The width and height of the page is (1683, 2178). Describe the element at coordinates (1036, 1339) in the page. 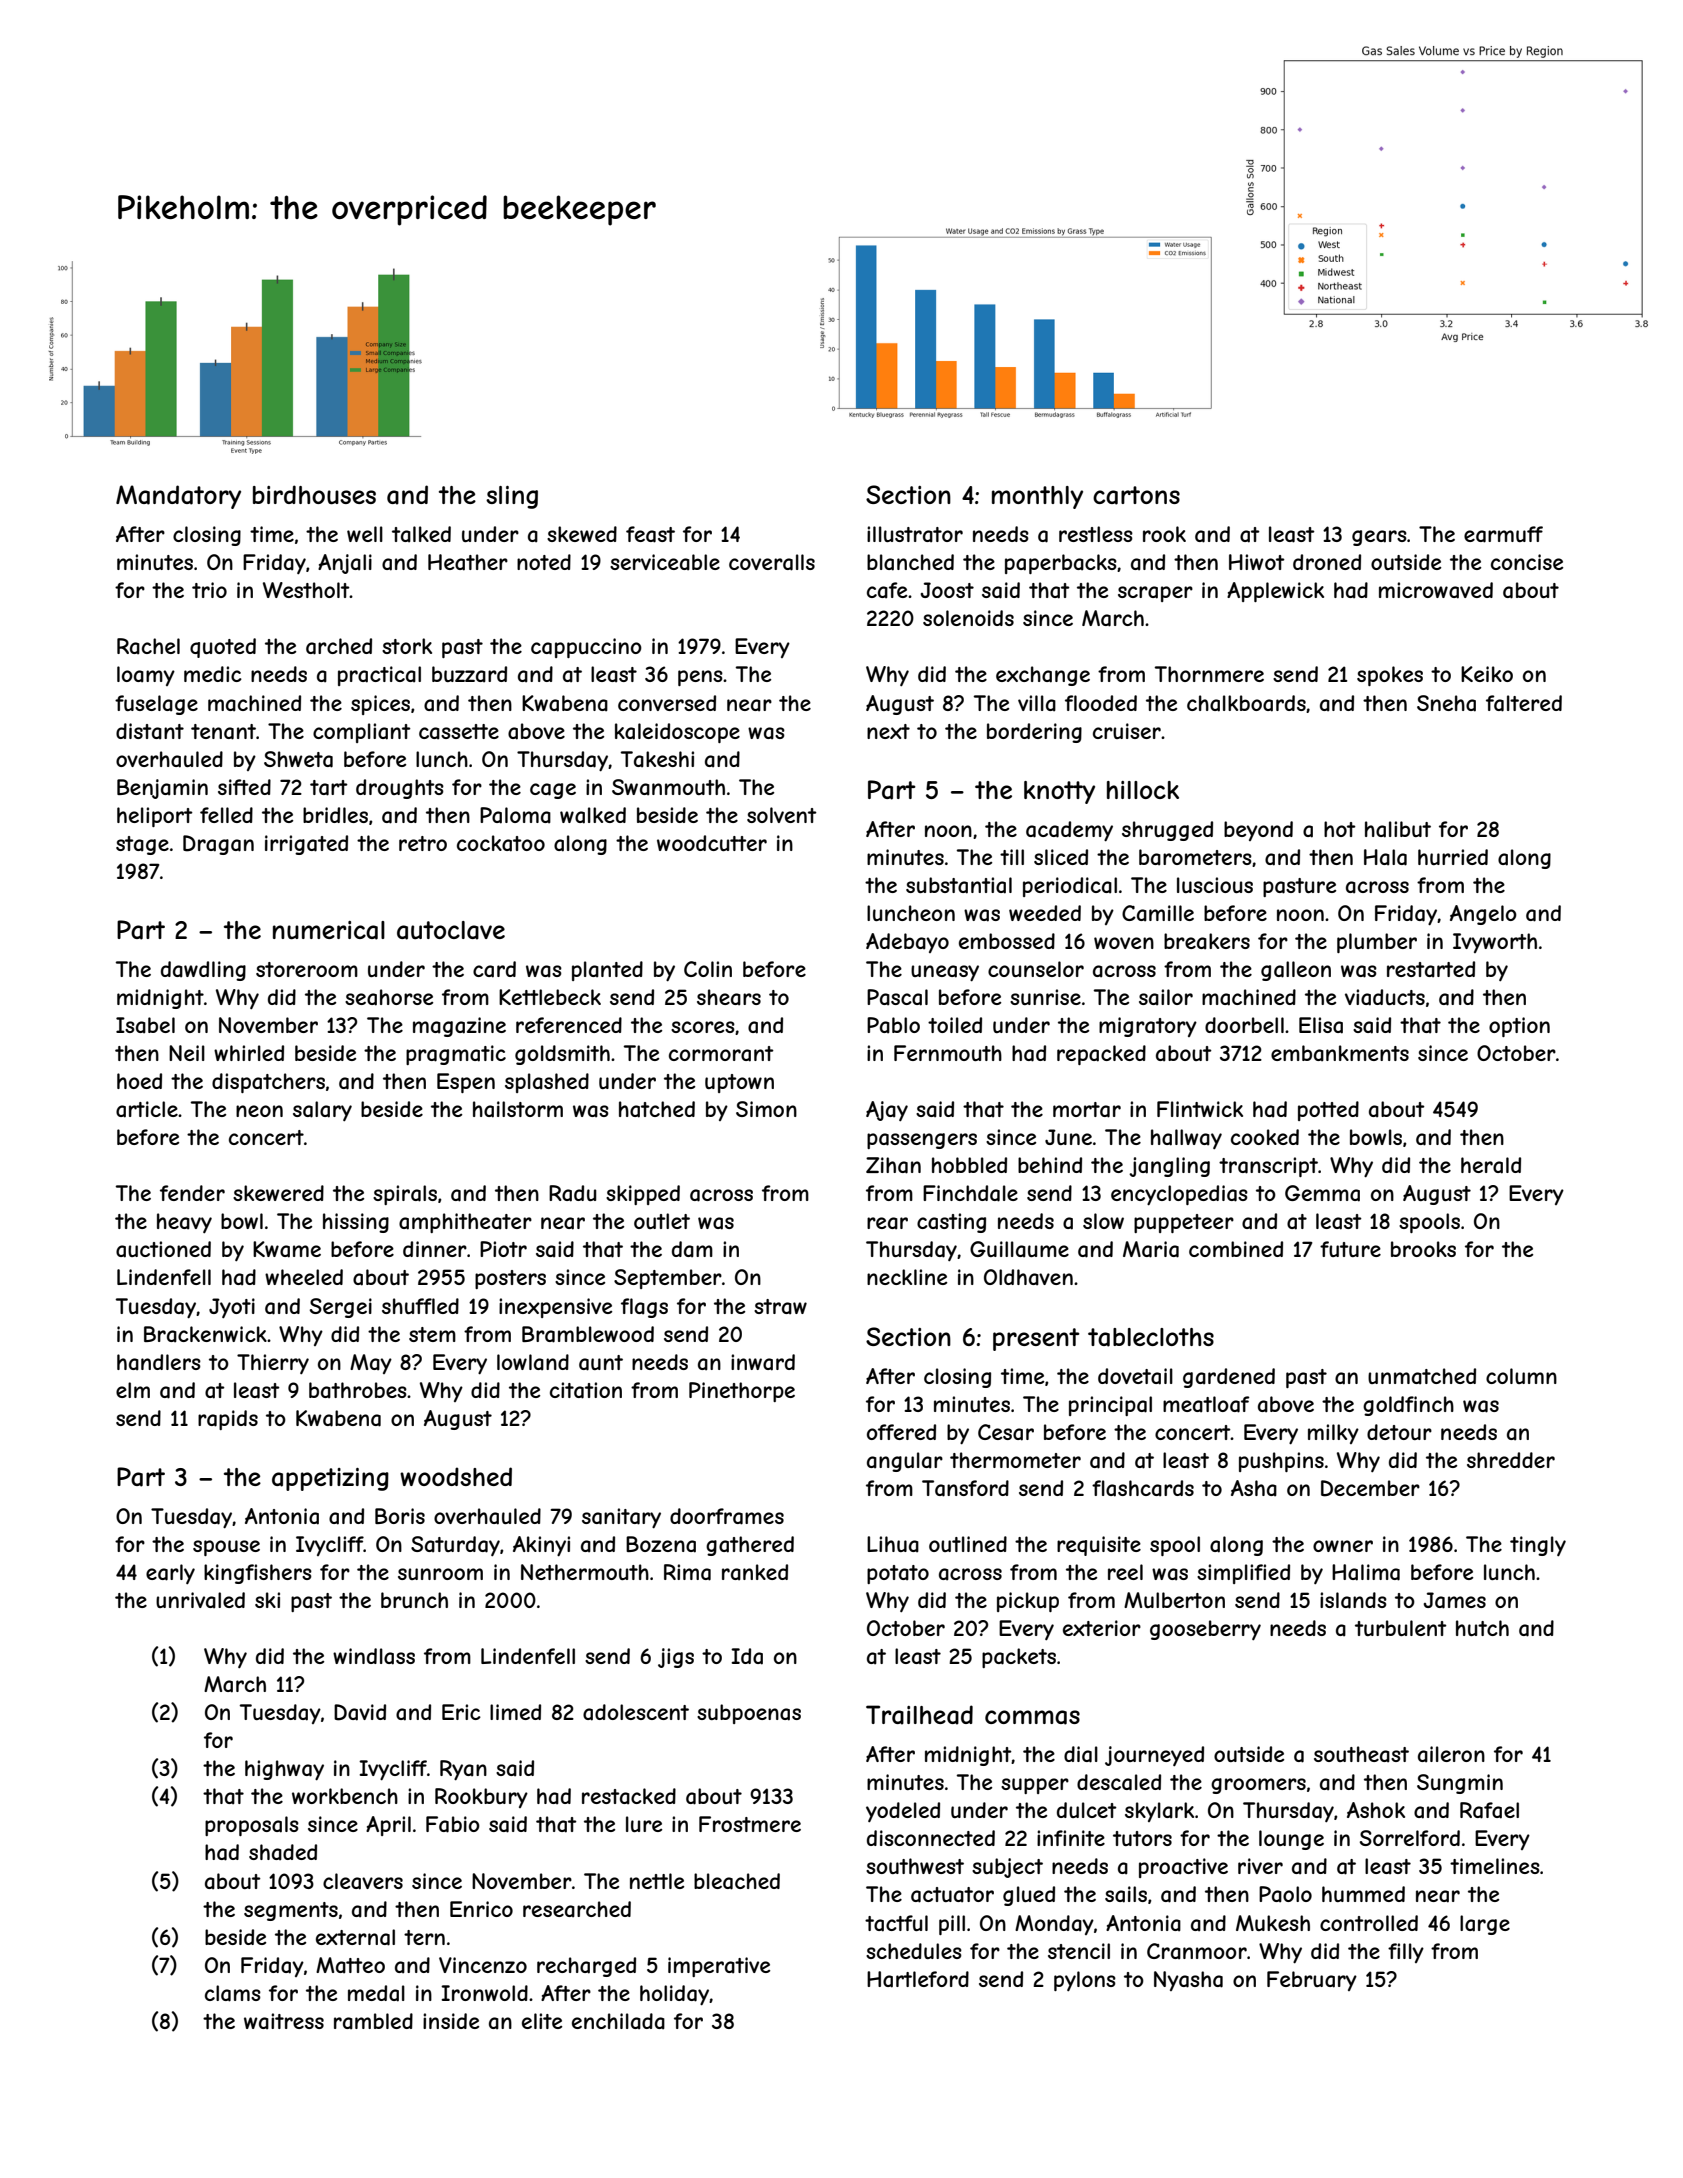

I see `present` at that location.
